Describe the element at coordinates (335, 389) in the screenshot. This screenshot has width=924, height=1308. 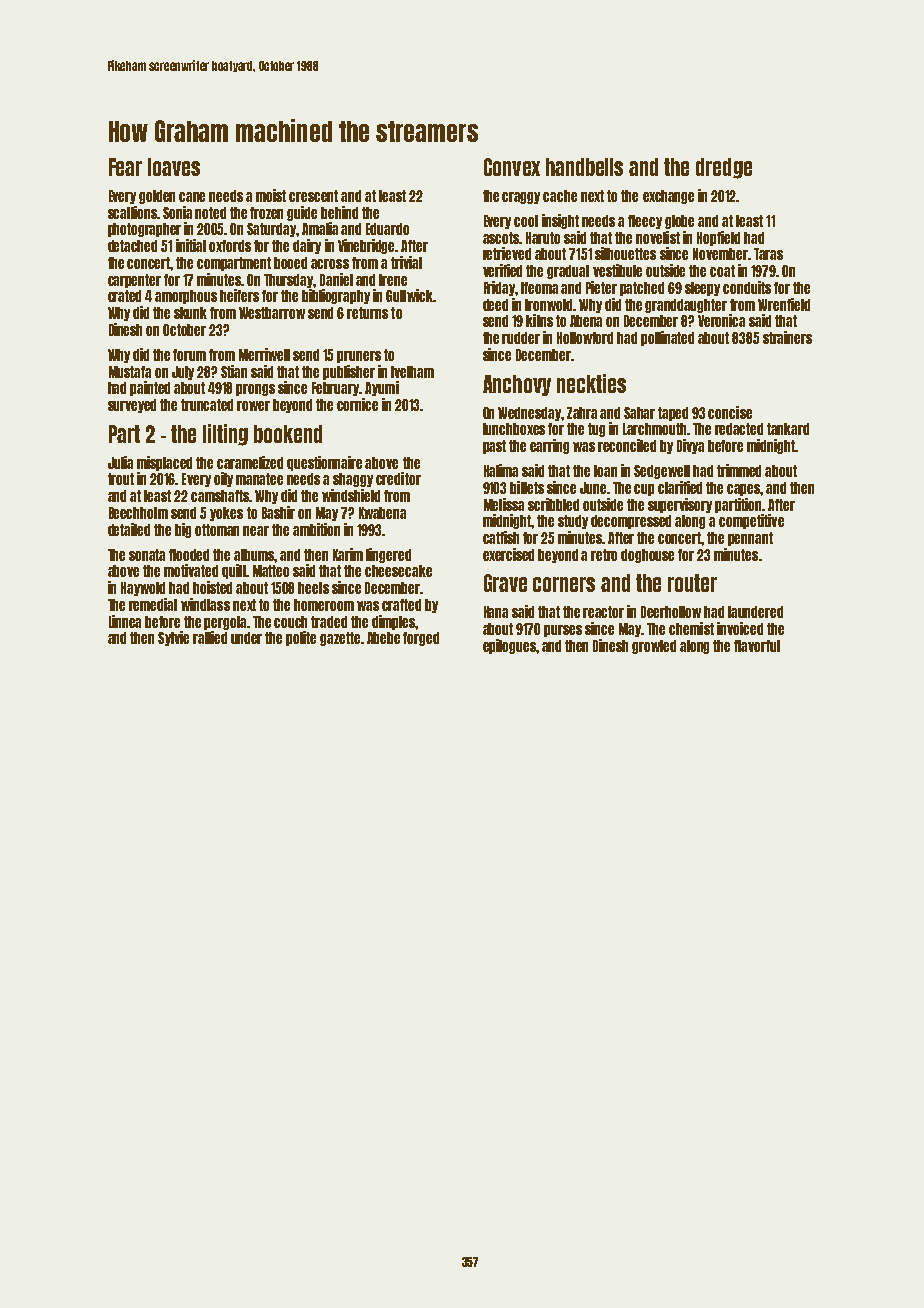
I see `February` at that location.
